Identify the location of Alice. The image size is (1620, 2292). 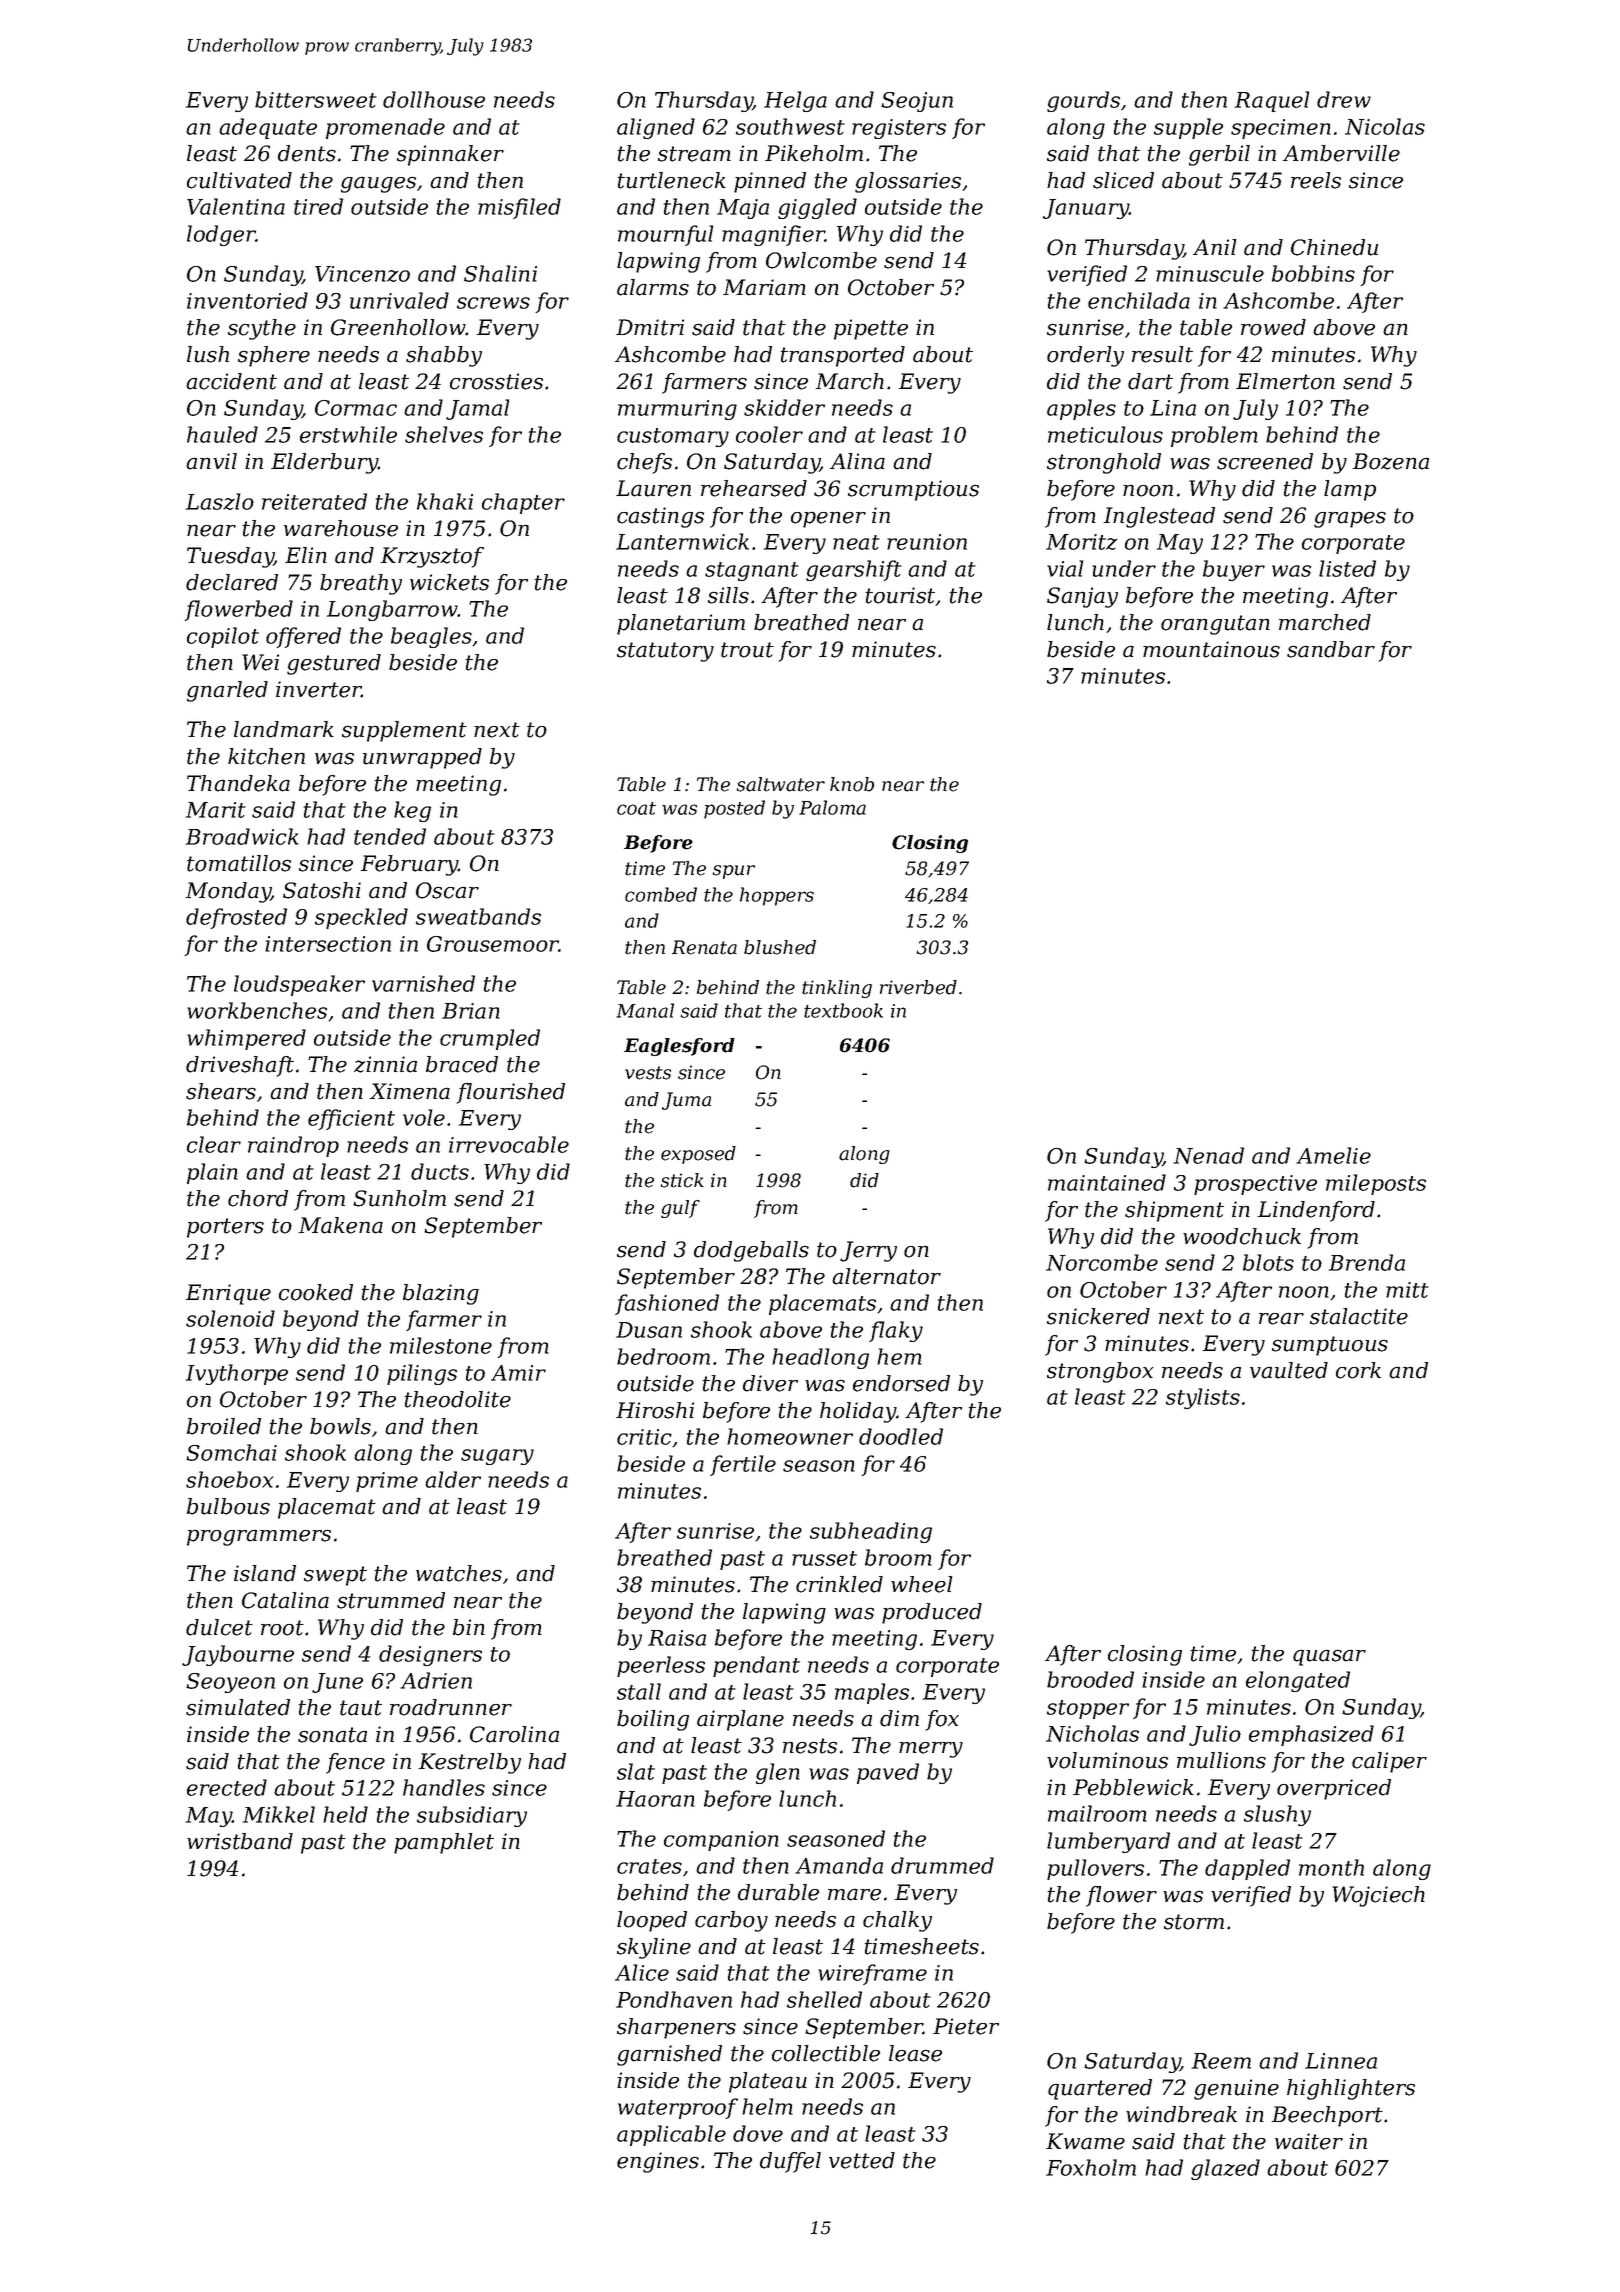
(642, 1972).
